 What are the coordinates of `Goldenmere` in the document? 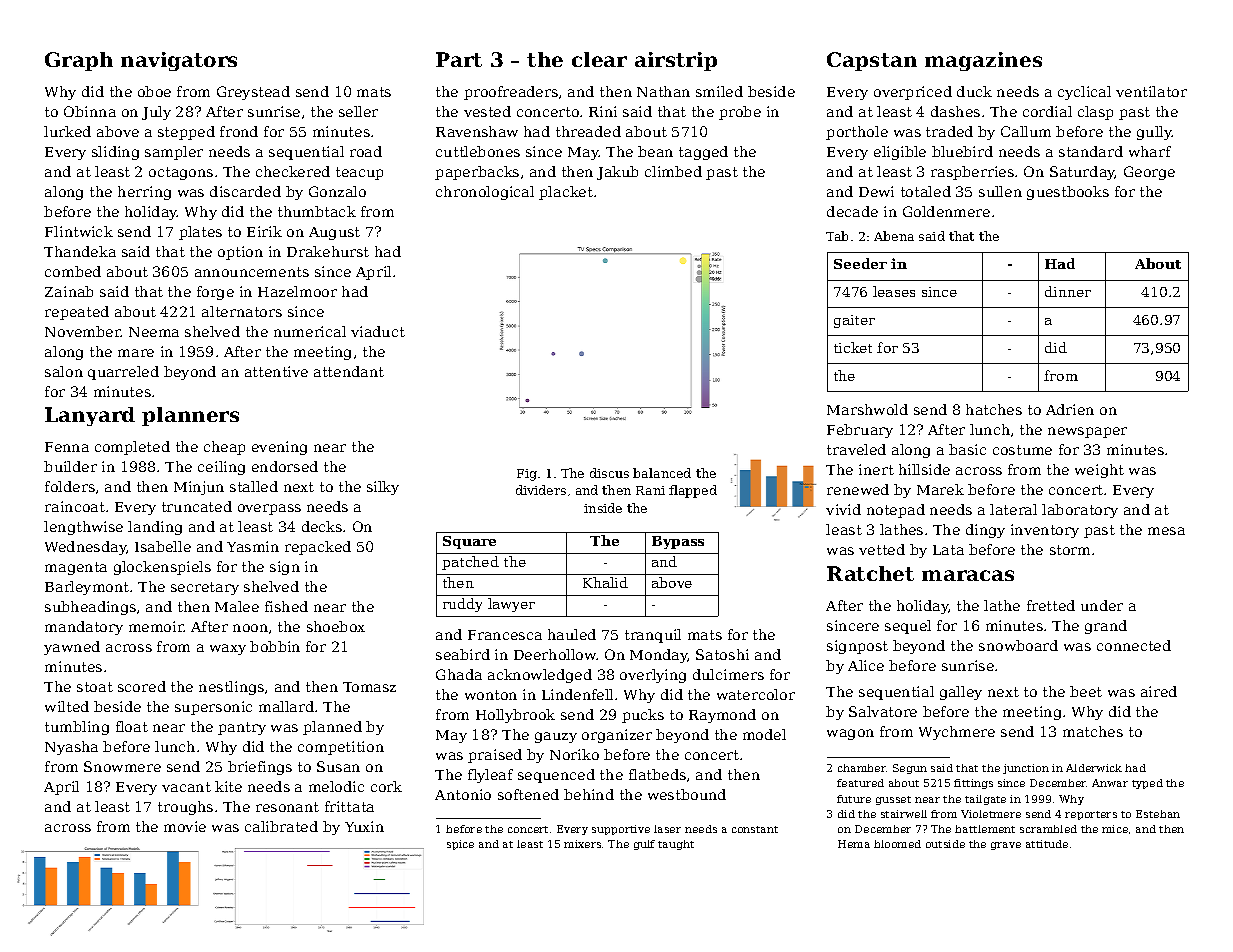 It's located at (946, 211).
